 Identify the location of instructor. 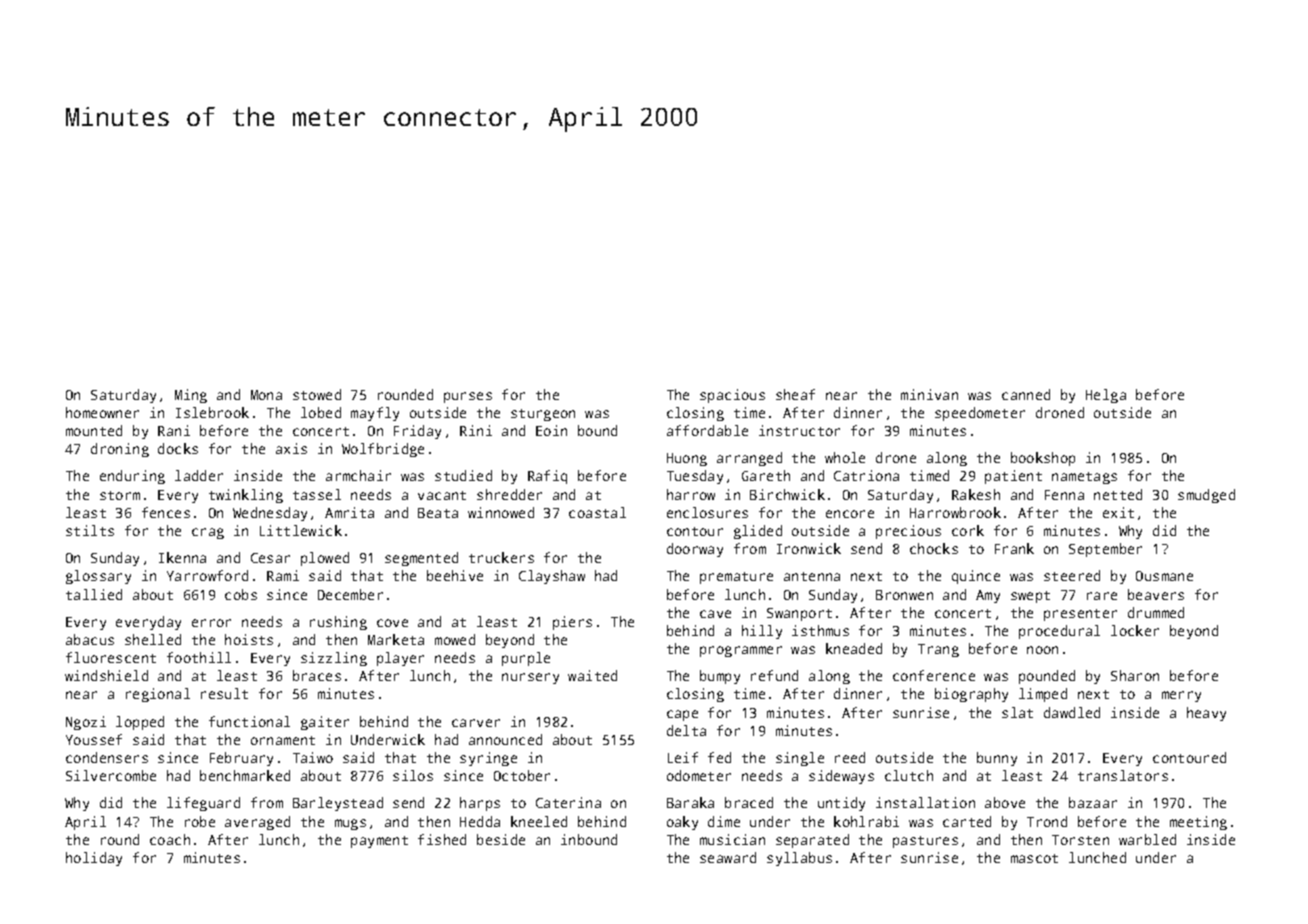
(799, 430).
